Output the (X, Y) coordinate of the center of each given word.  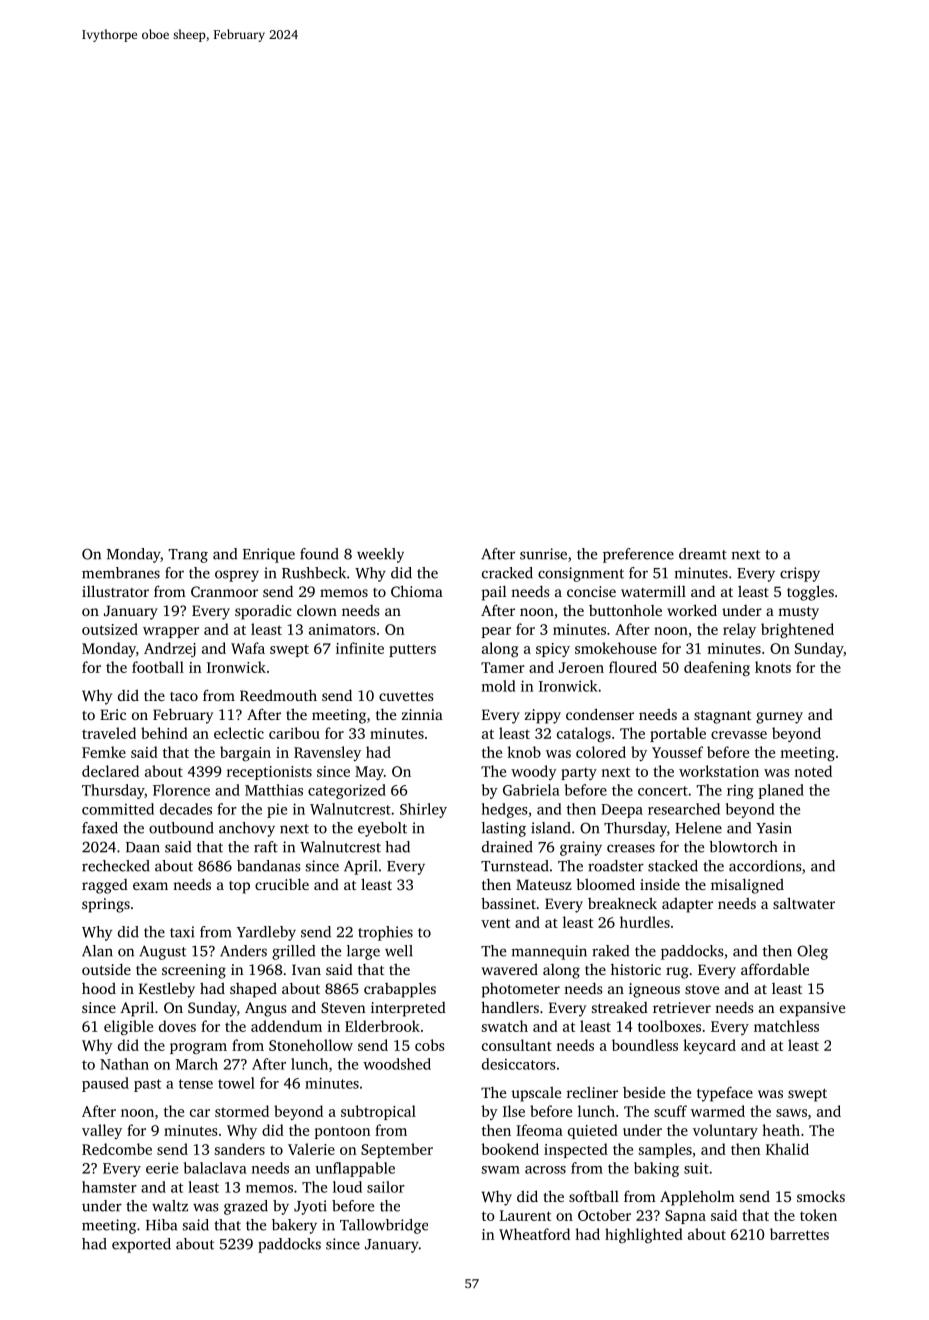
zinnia (422, 714)
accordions (765, 866)
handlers (510, 1007)
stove (702, 989)
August (162, 952)
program (198, 1048)
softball (594, 1196)
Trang (188, 556)
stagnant (722, 717)
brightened (797, 630)
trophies (385, 933)
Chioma (417, 591)
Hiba (161, 1225)
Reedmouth (278, 695)
